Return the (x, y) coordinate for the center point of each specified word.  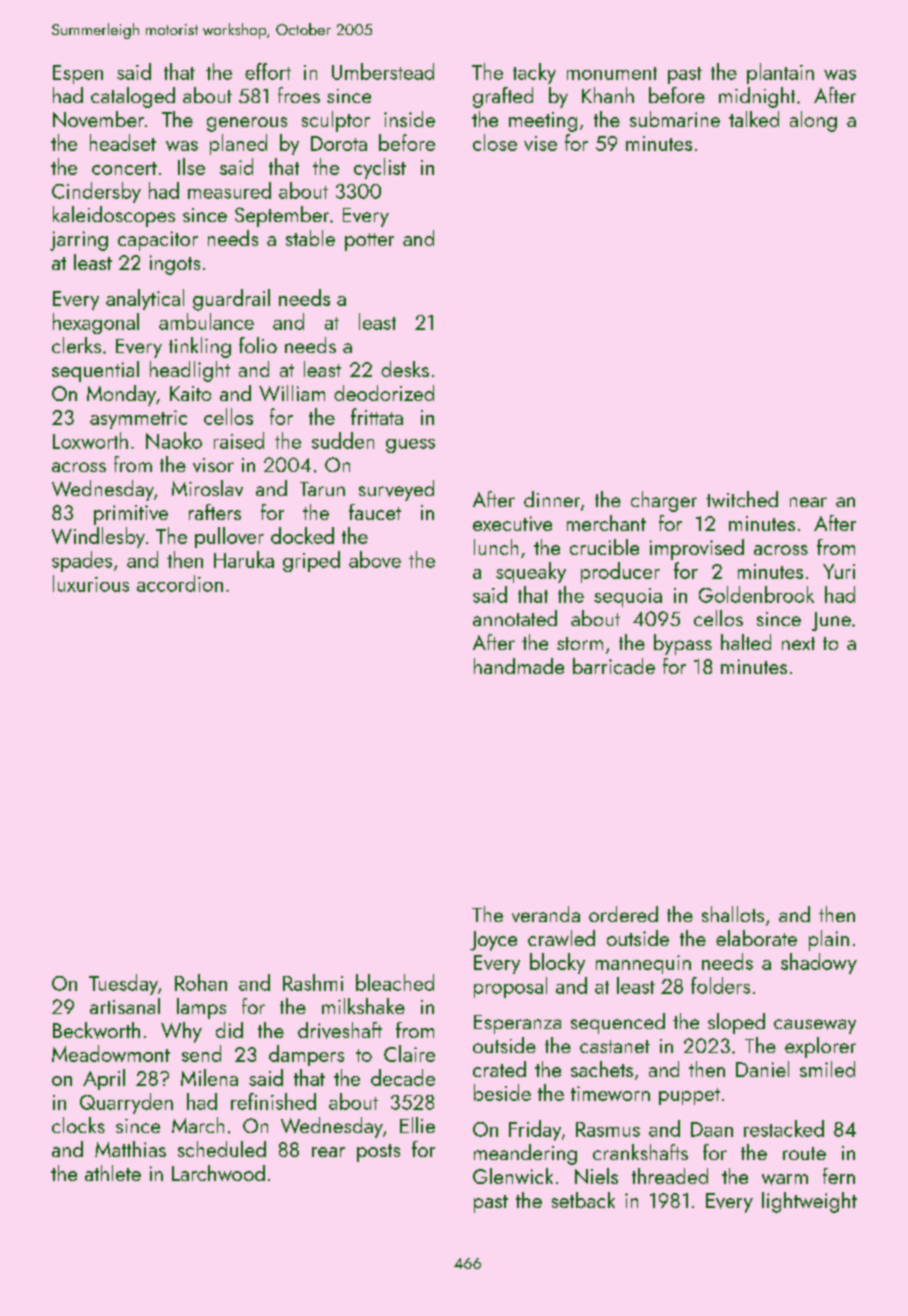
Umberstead (383, 71)
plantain (780, 73)
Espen (78, 74)
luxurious (91, 583)
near (808, 502)
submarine (675, 119)
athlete (113, 1173)
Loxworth (90, 440)
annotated (515, 618)
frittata (377, 416)
